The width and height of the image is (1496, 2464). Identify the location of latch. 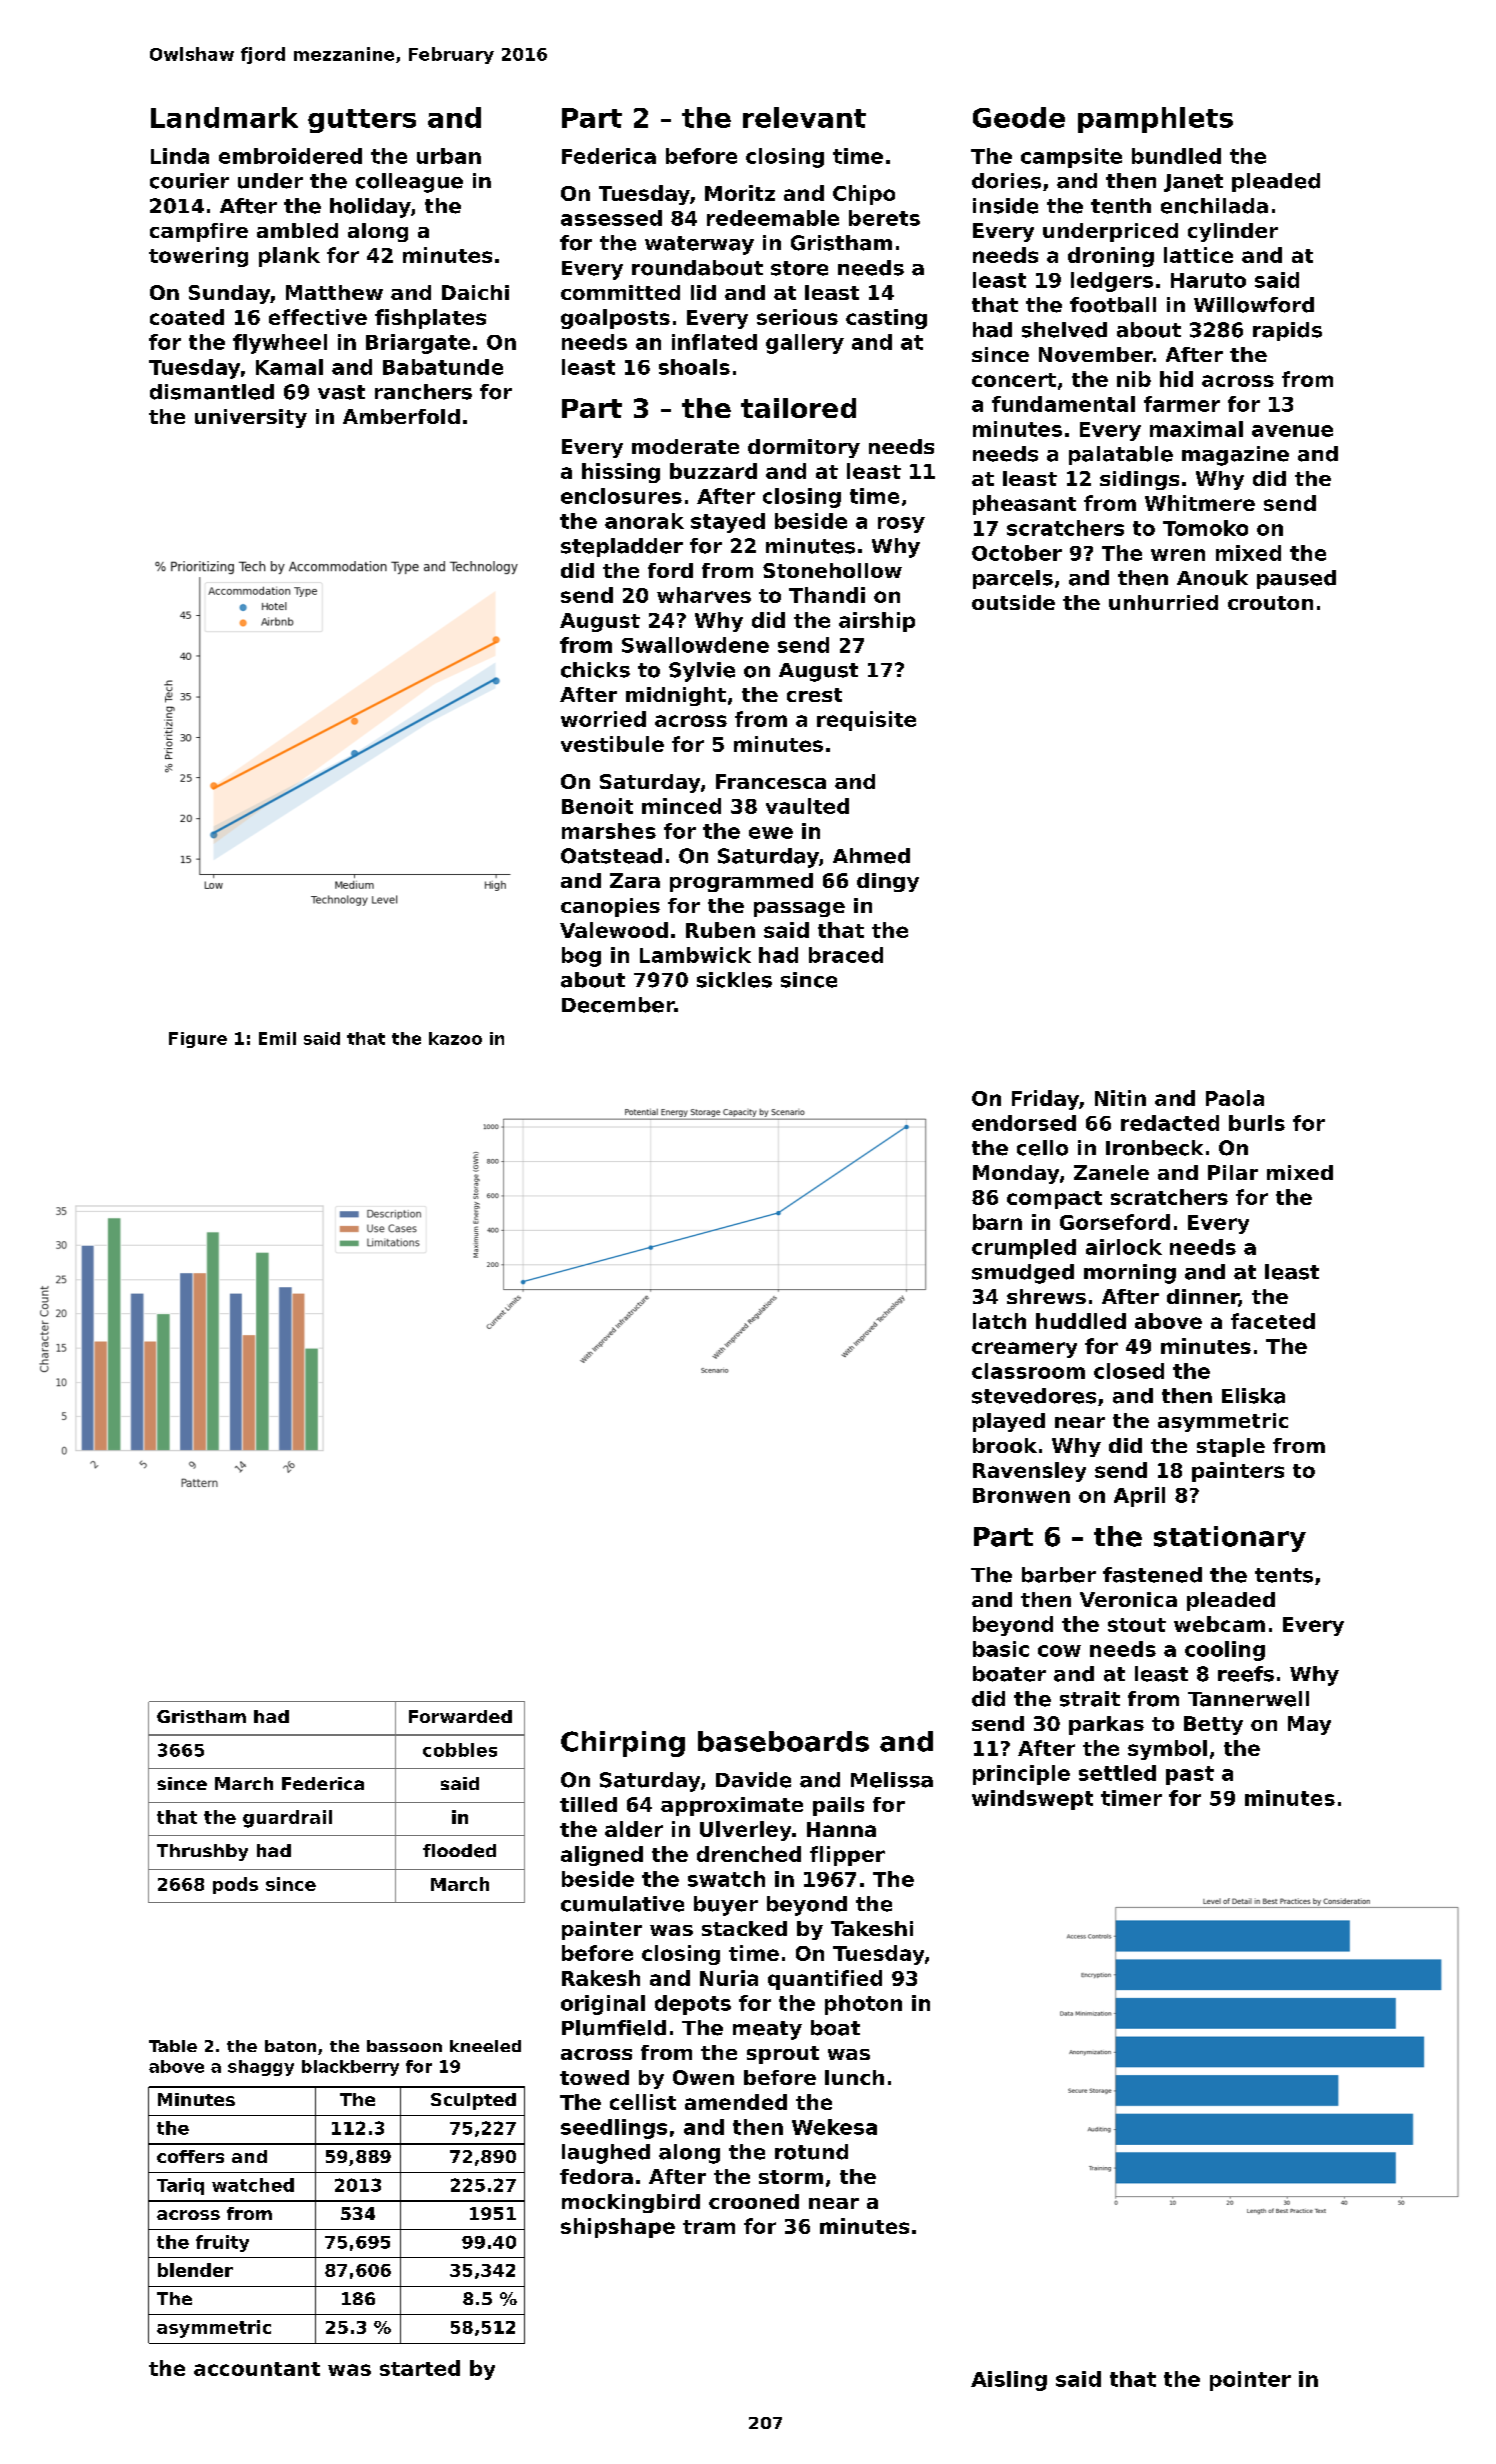
(999, 1321).
